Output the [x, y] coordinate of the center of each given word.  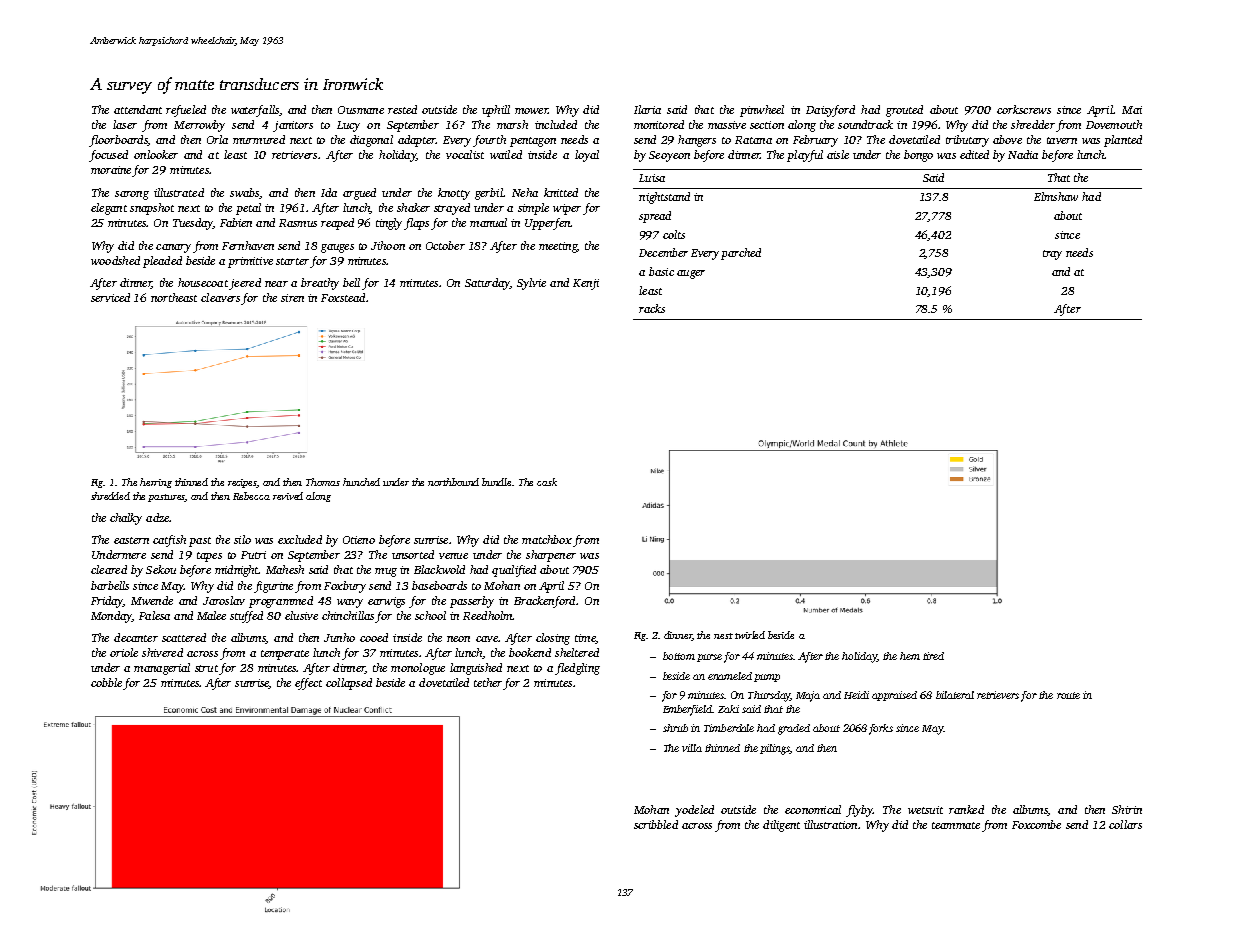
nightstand [664, 198]
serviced [110, 297]
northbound [453, 482]
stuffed [246, 617]
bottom [679, 656]
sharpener [551, 556]
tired [933, 656]
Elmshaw [1056, 196]
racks [652, 308]
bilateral [955, 695]
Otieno [359, 540]
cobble [106, 682]
